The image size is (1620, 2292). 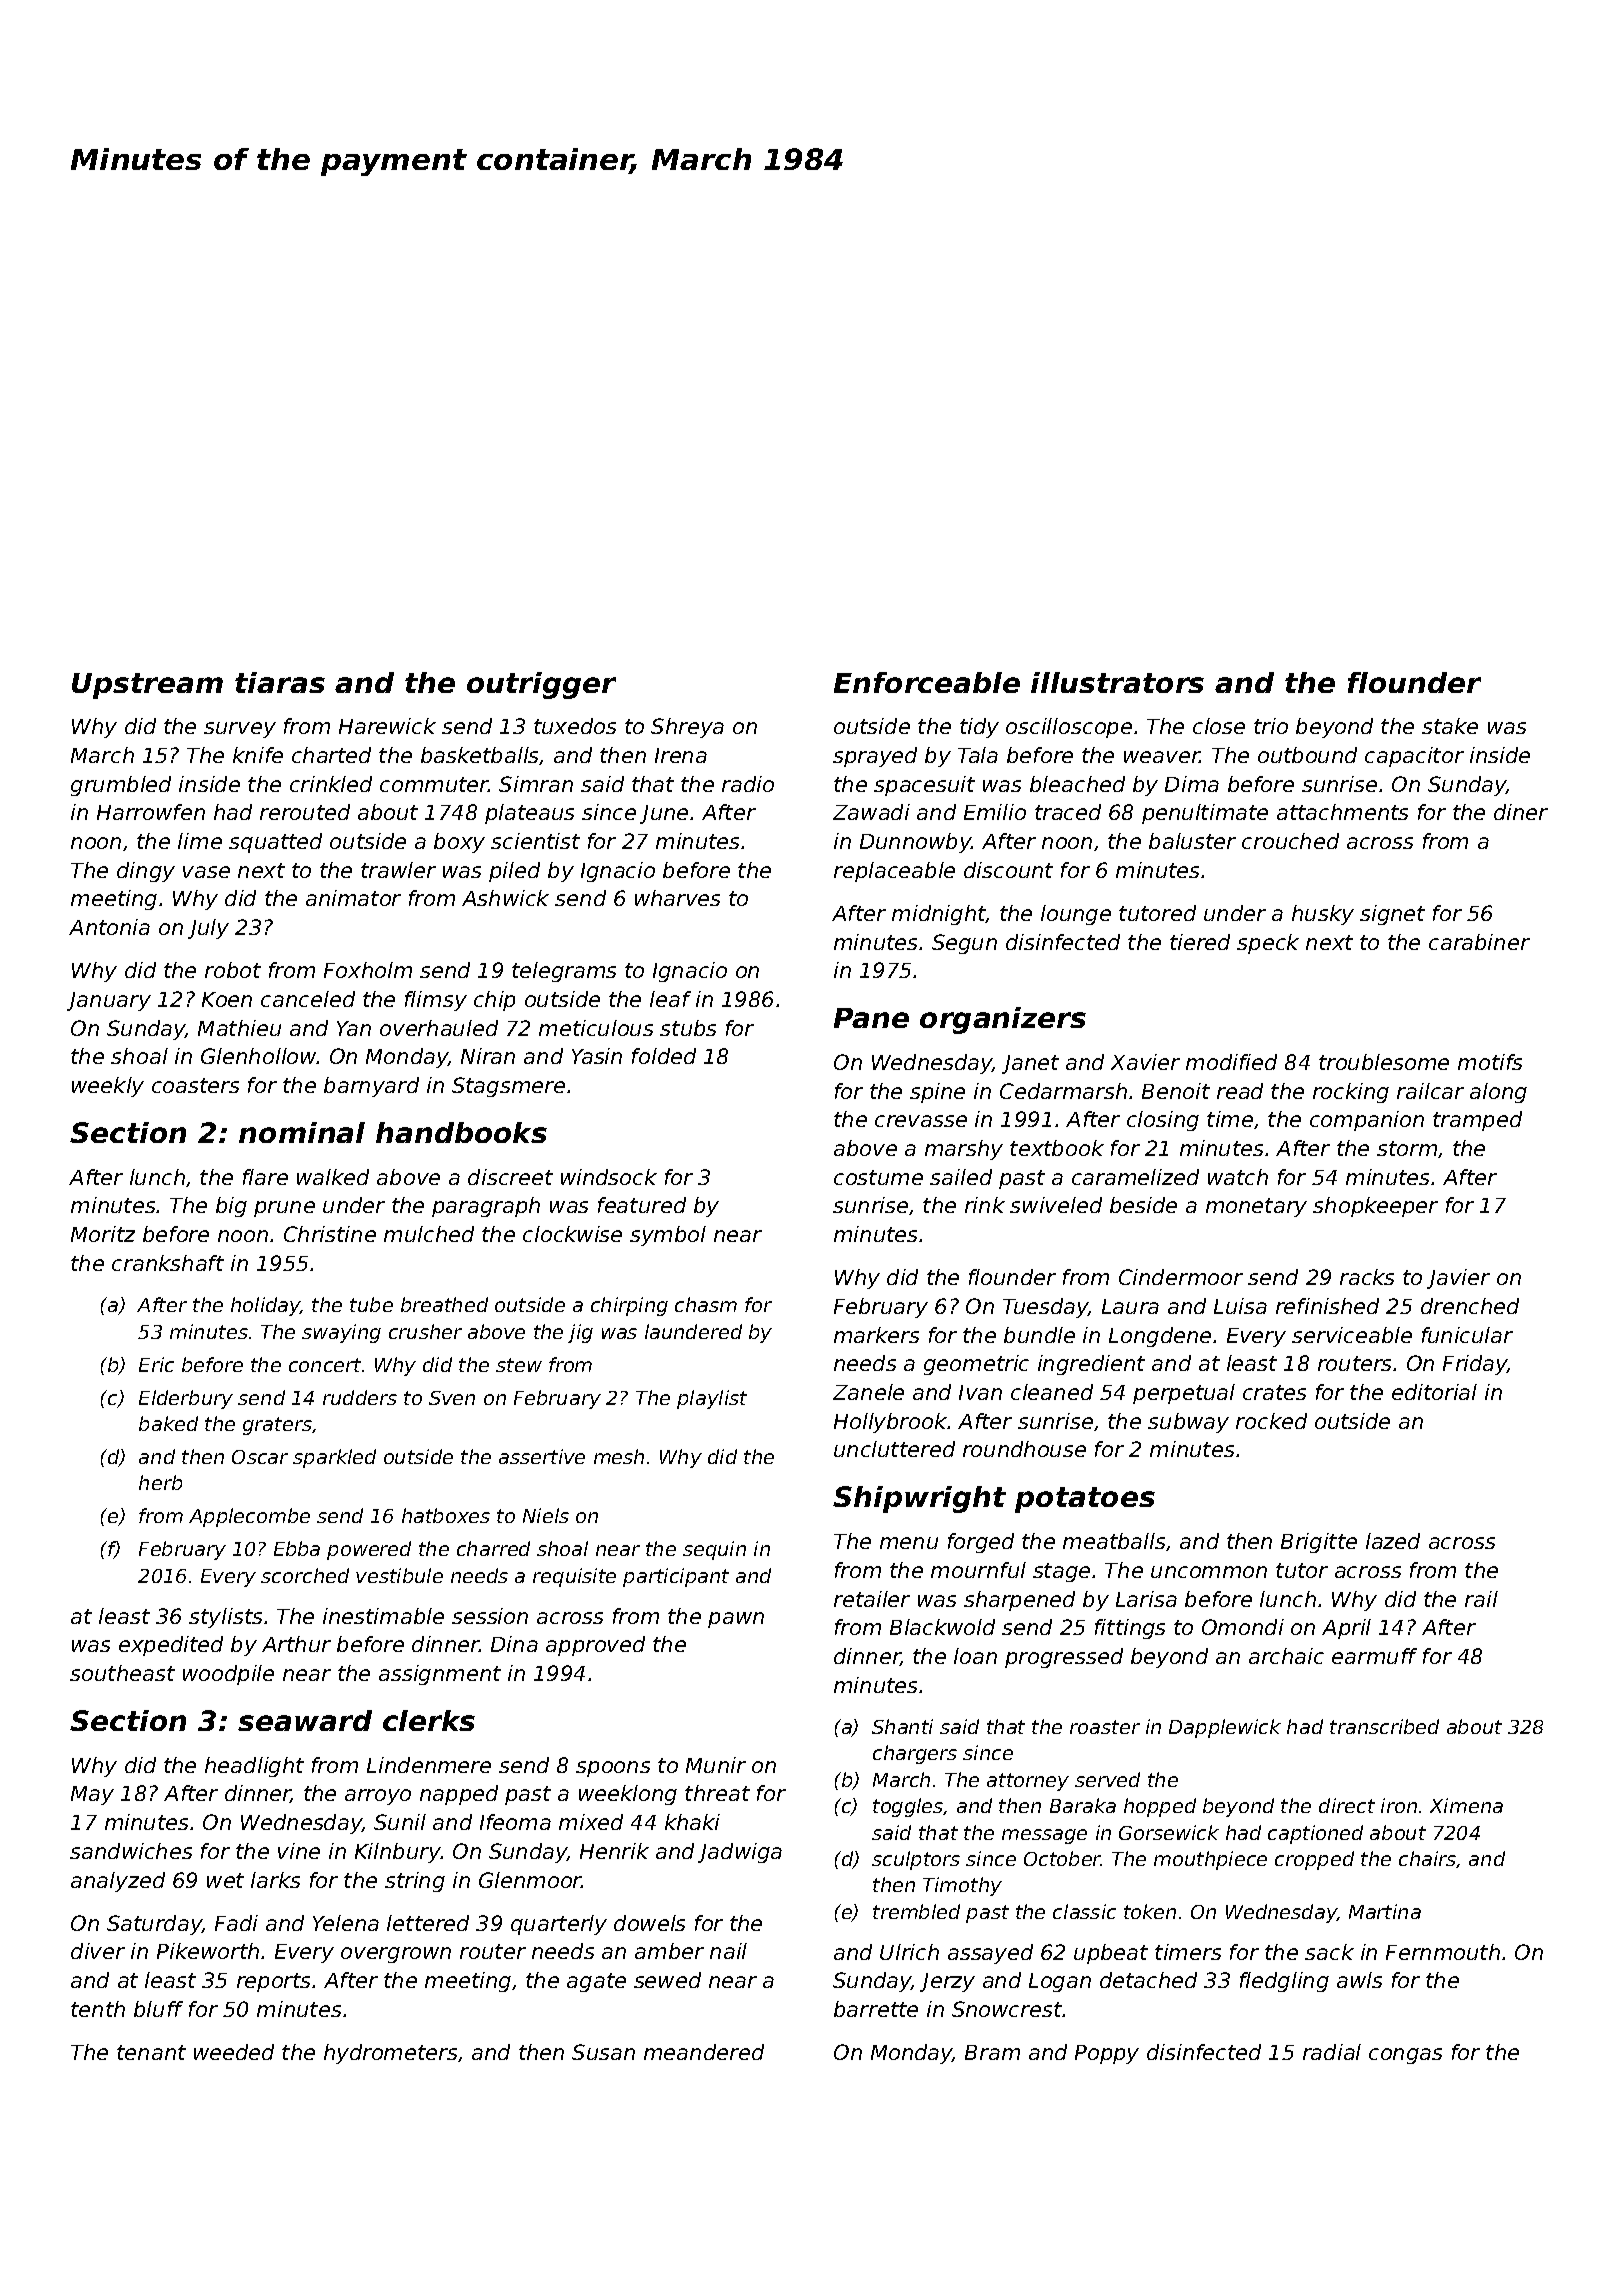 What do you see at coordinates (937, 1093) in the screenshot?
I see `spine` at bounding box center [937, 1093].
